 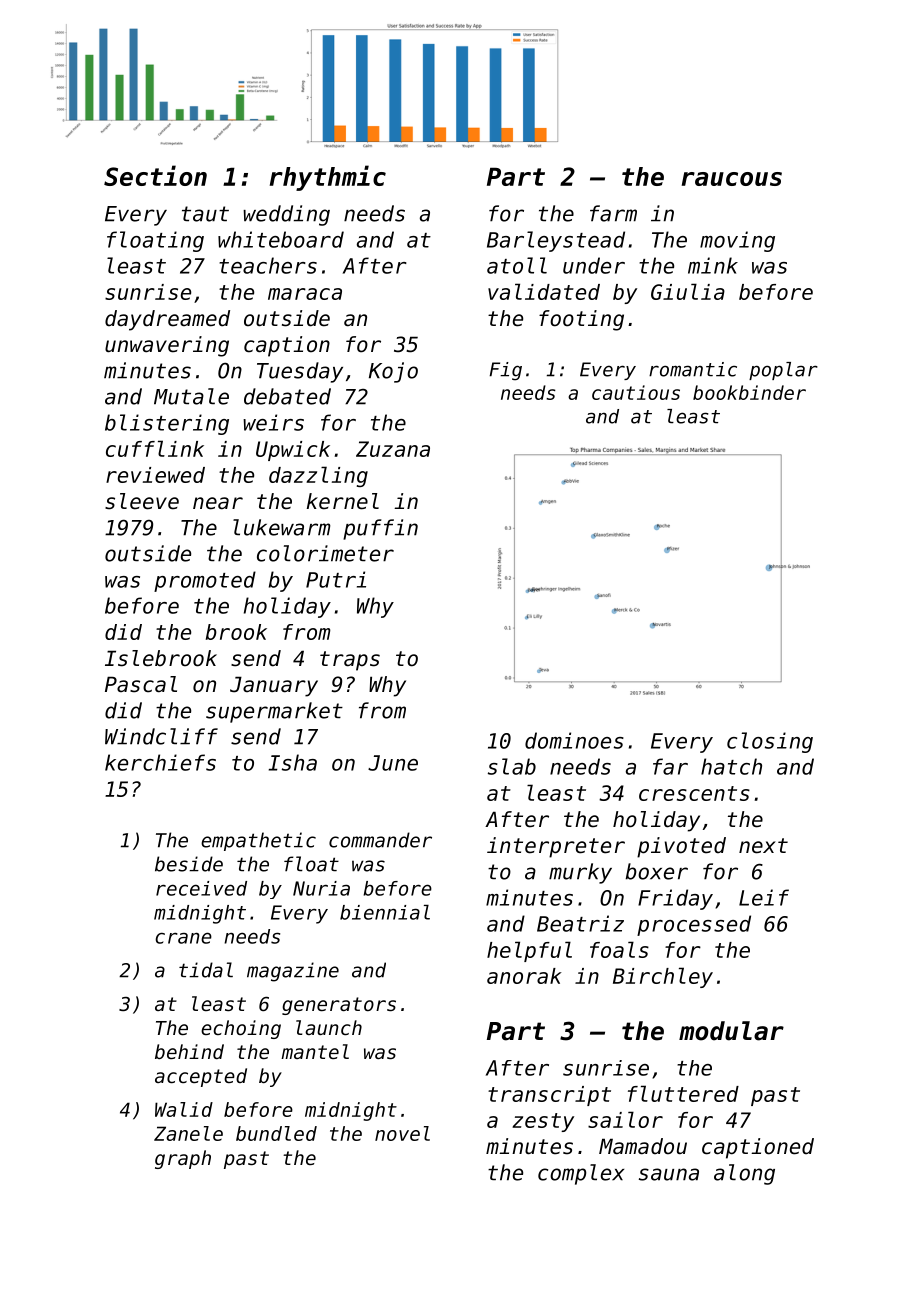 What do you see at coordinates (574, 740) in the page?
I see `dominoes` at bounding box center [574, 740].
